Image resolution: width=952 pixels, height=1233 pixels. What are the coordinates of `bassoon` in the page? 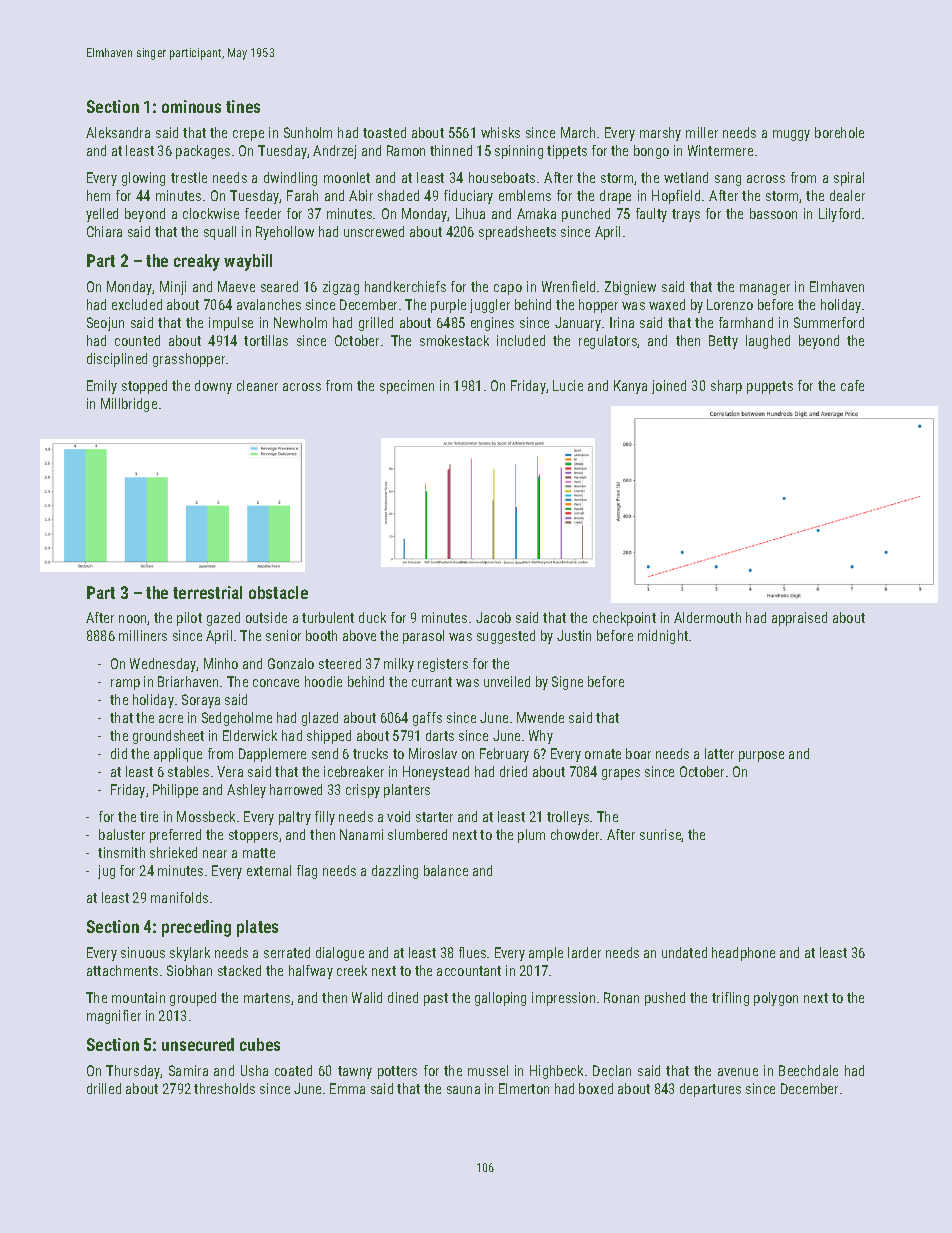 It's located at (773, 213).
